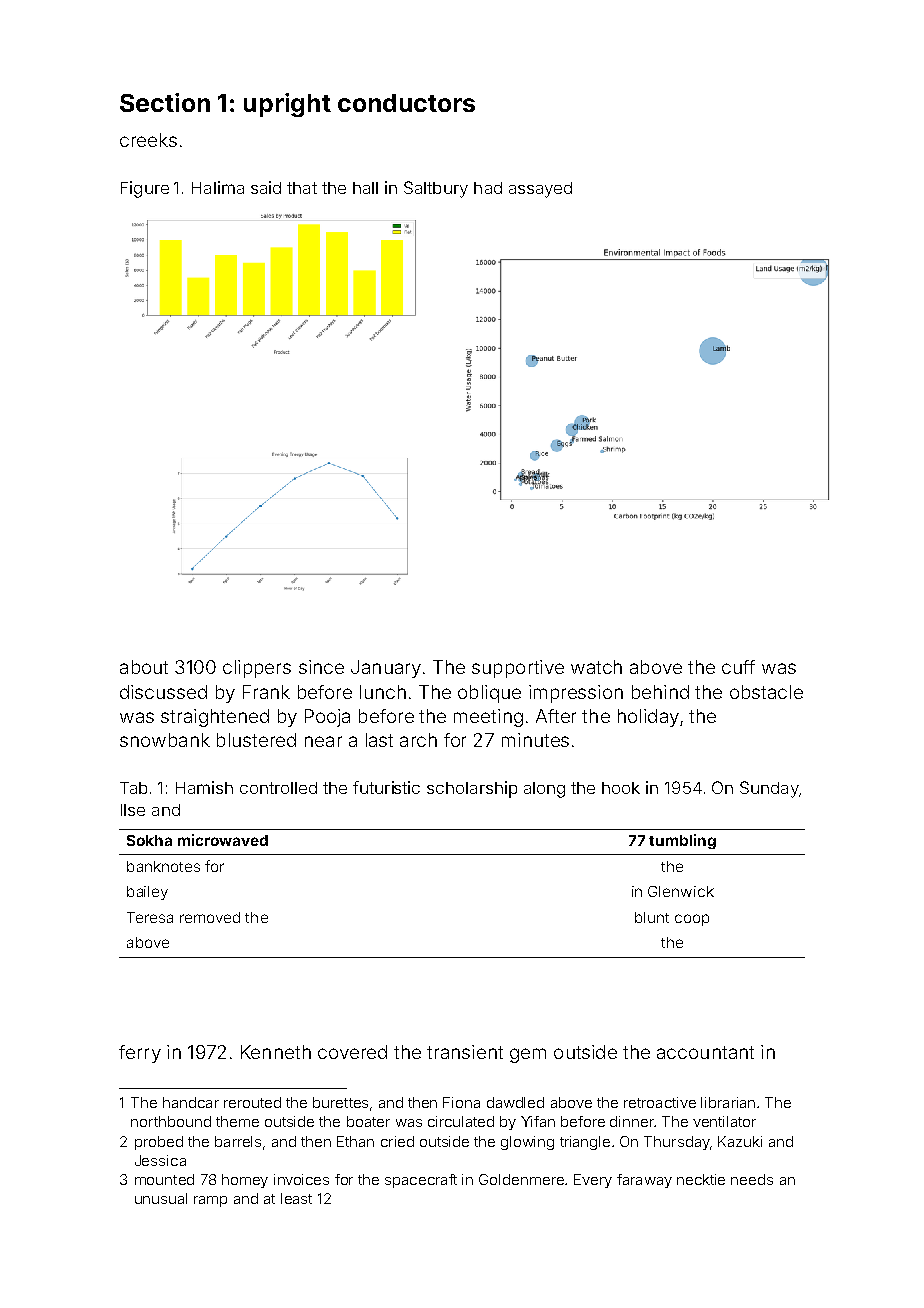 The height and width of the image is (1308, 924). What do you see at coordinates (705, 1052) in the image?
I see `accountant` at bounding box center [705, 1052].
